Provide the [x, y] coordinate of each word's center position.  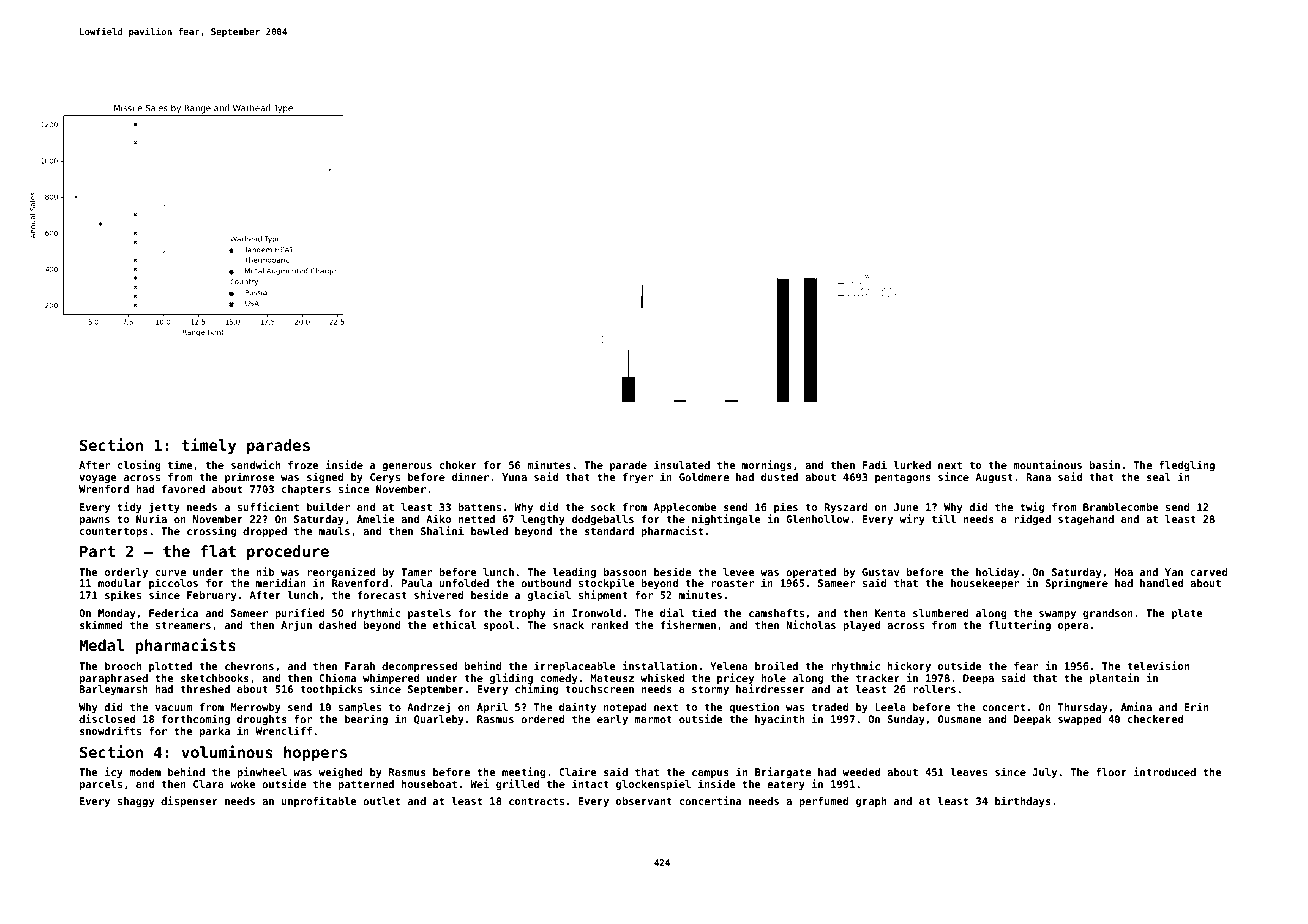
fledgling [1187, 466]
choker [458, 465]
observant [644, 801]
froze [303, 465]
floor [1111, 772]
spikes [123, 595]
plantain [1114, 678]
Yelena [729, 666]
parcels [101, 785]
